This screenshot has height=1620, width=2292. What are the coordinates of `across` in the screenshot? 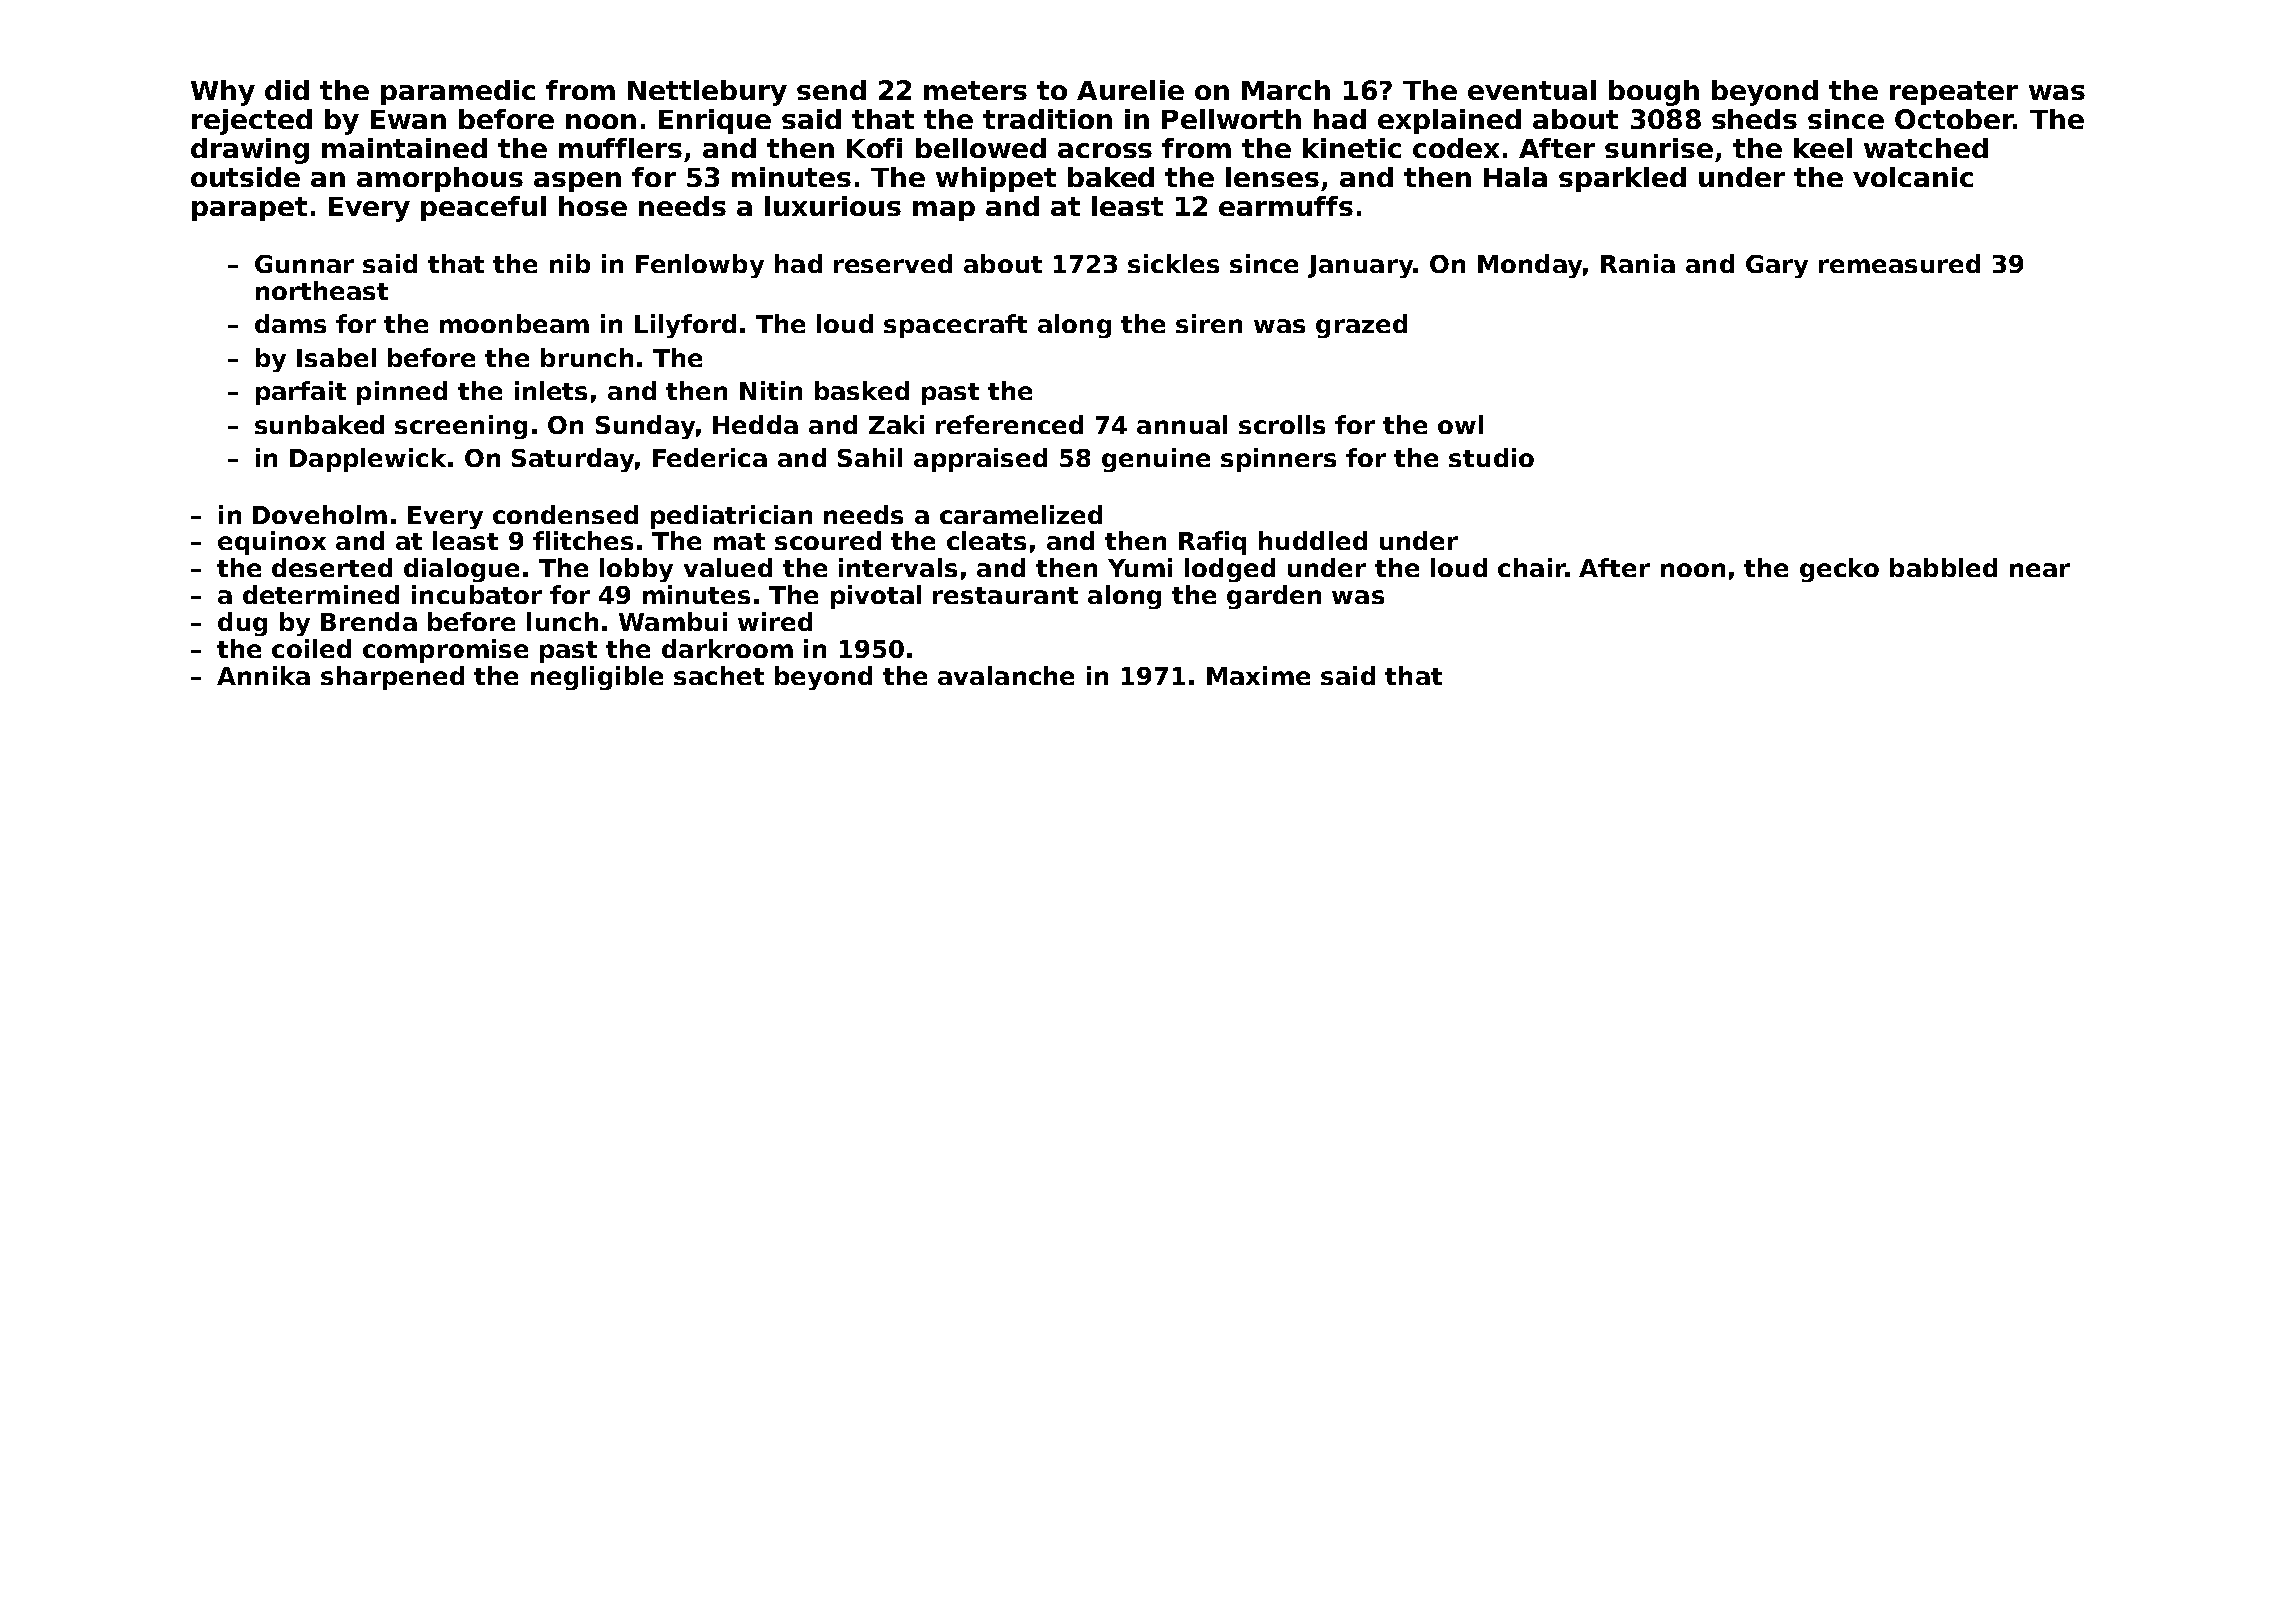 It's located at (1105, 150).
